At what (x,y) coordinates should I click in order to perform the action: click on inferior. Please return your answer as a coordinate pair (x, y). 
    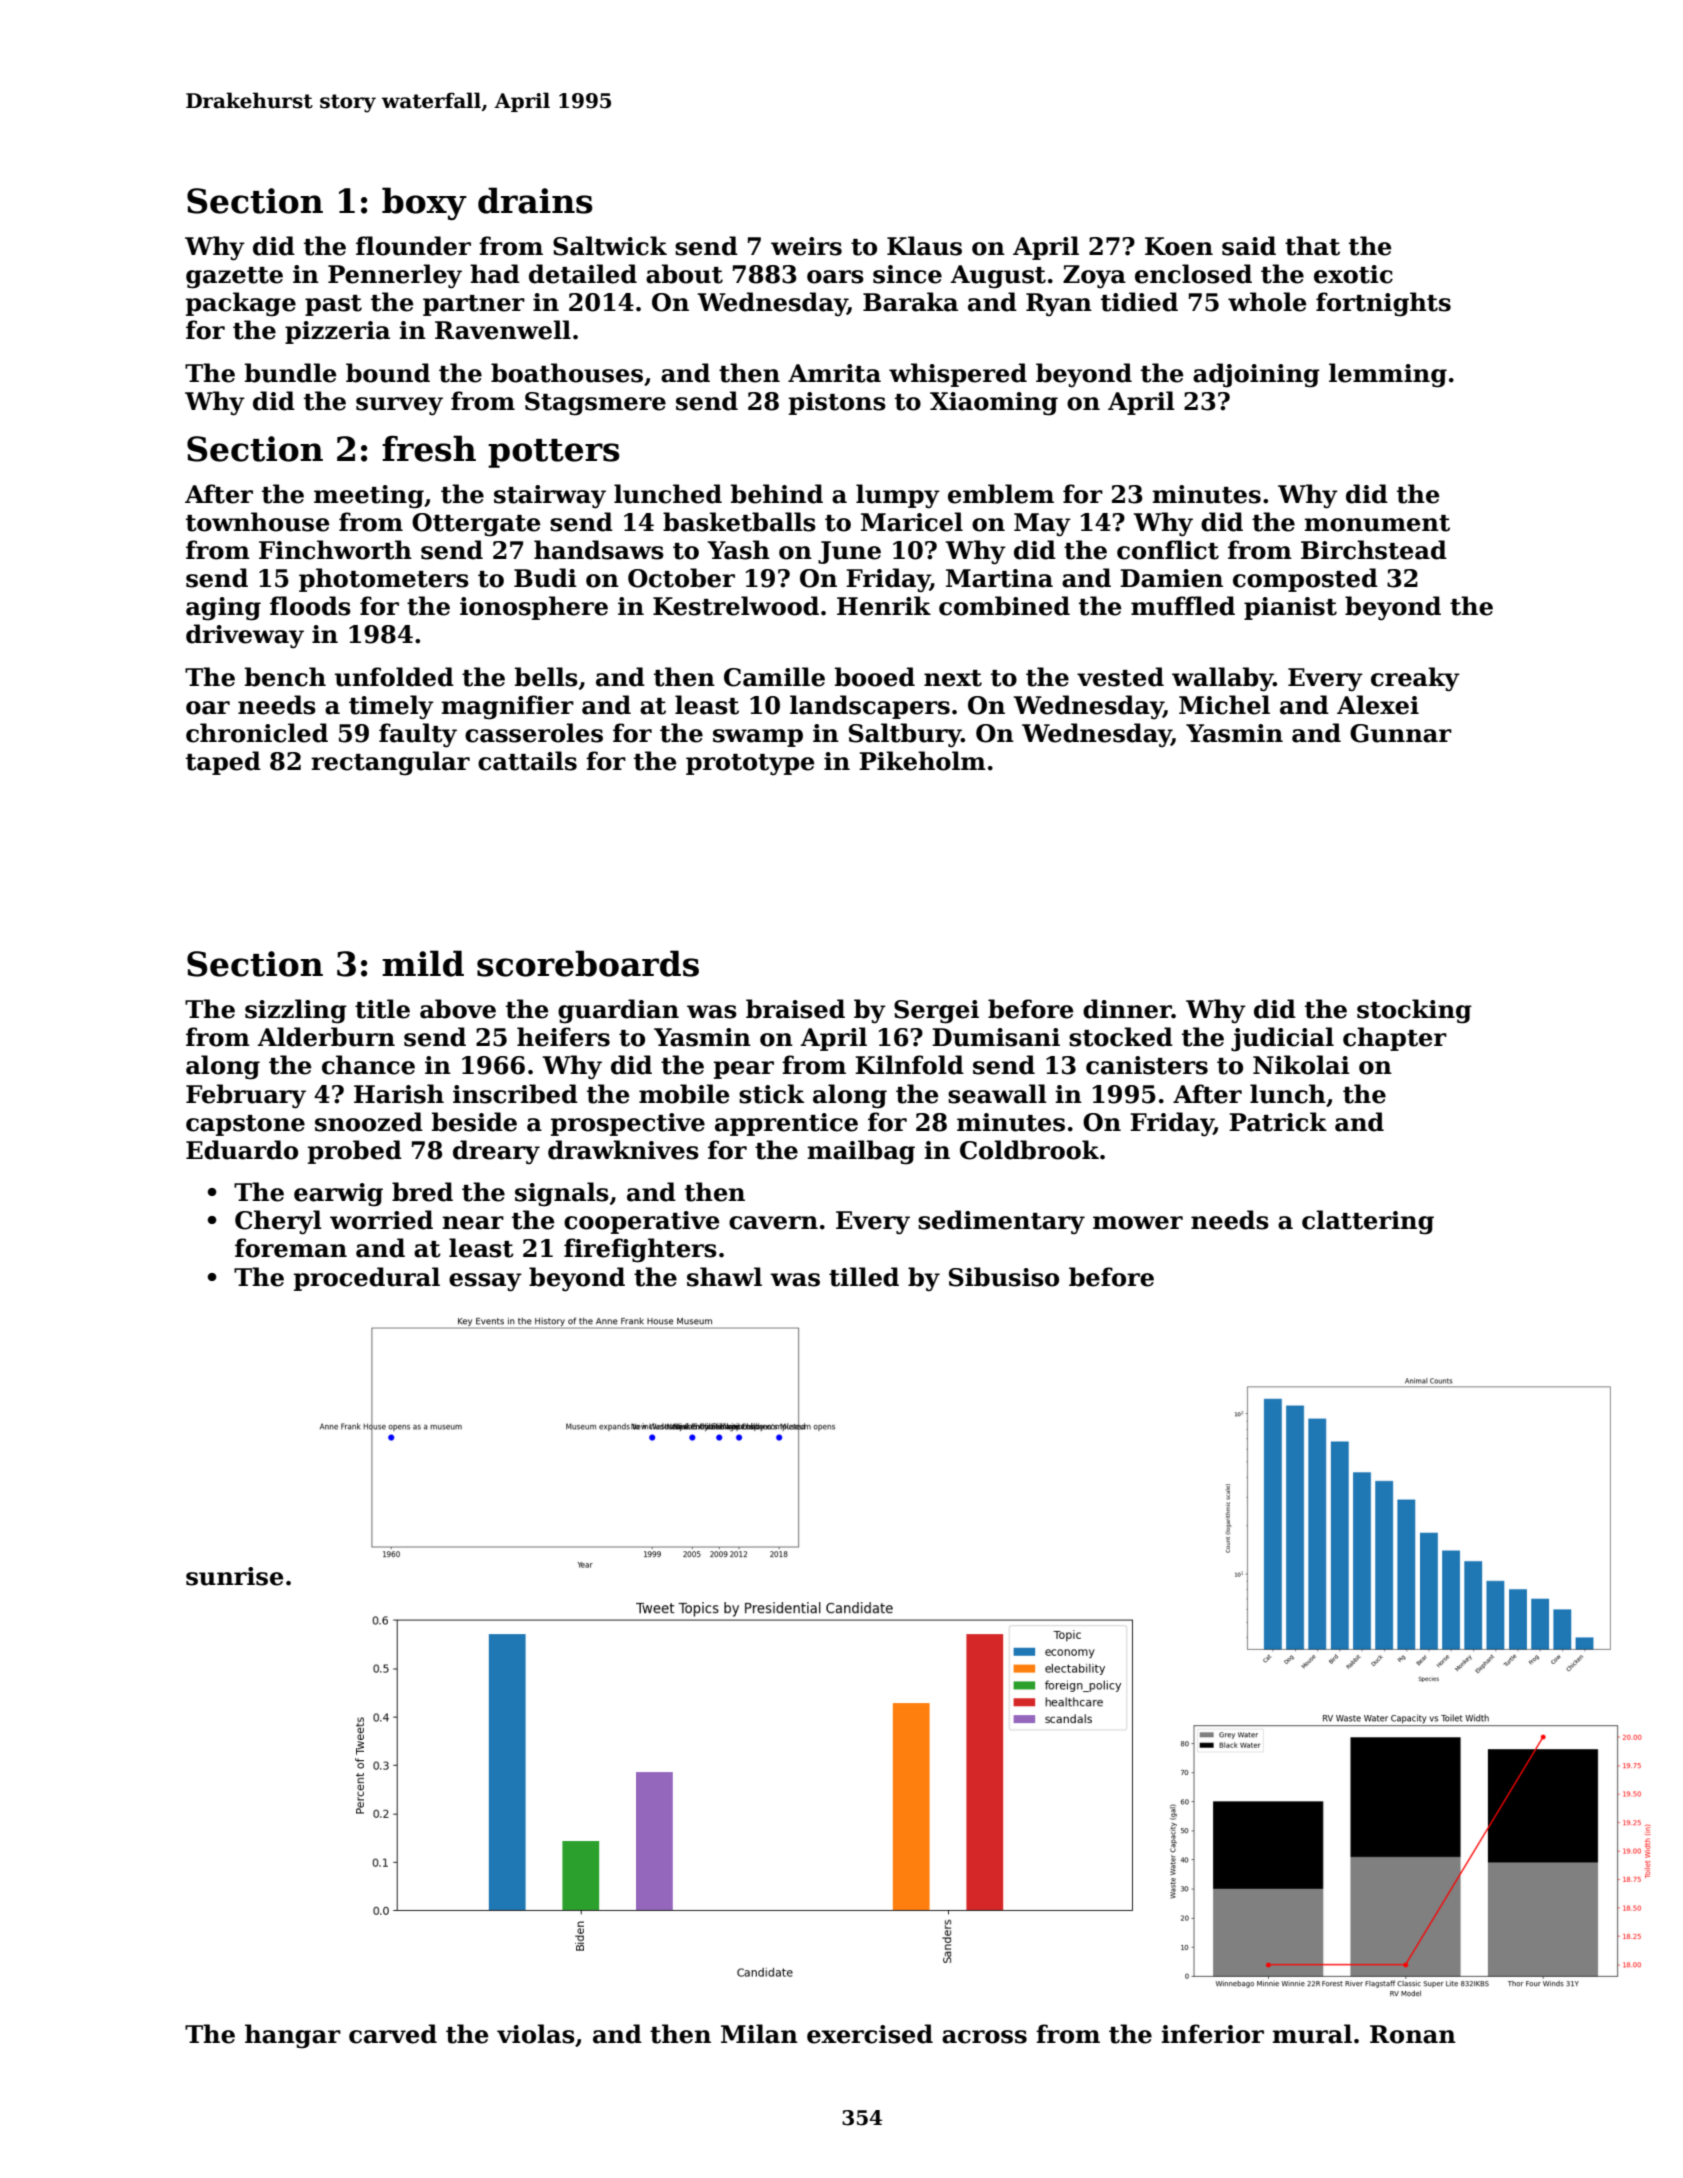
    Looking at the image, I should click on (1212, 2034).
